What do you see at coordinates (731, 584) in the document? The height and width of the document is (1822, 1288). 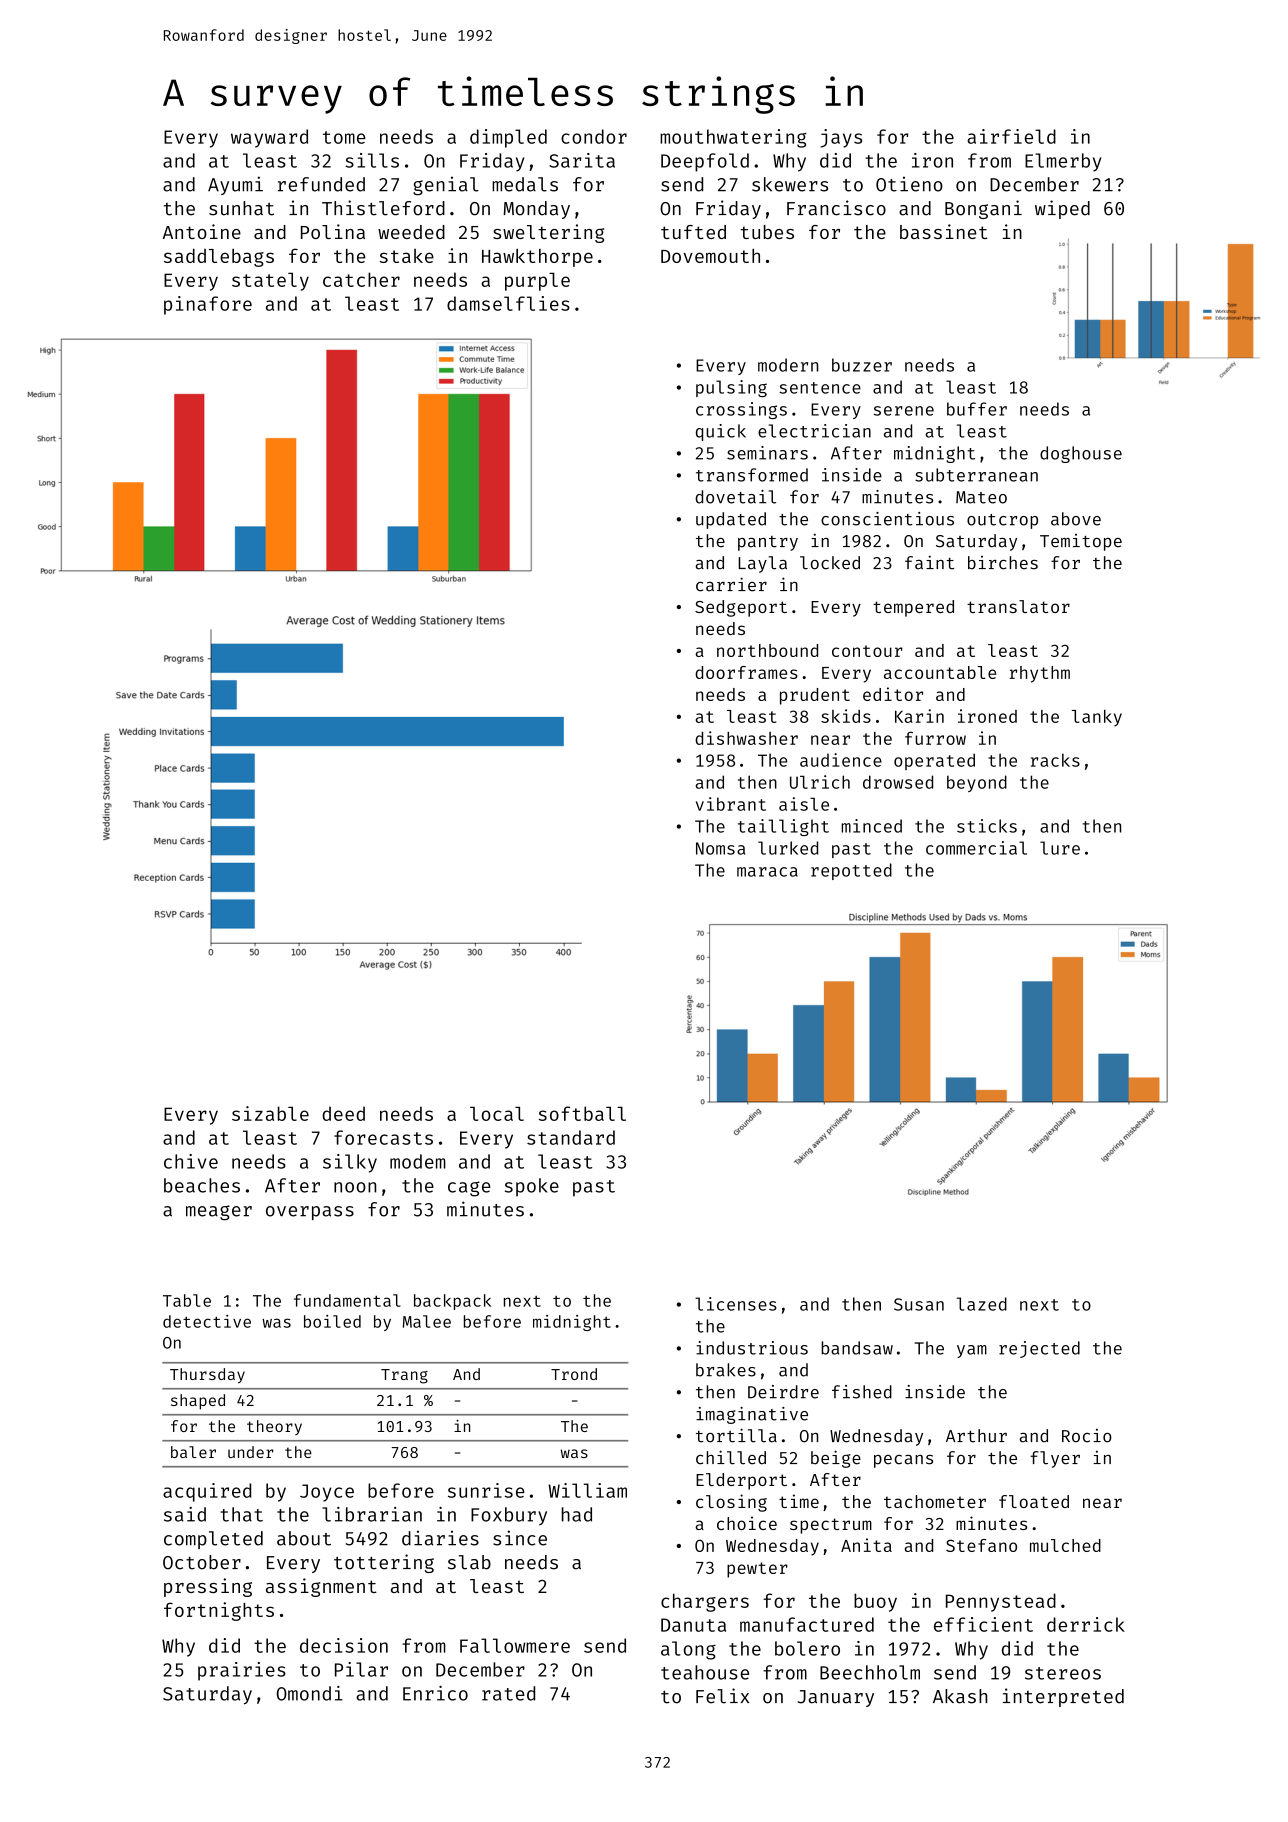 I see `carrier` at bounding box center [731, 584].
